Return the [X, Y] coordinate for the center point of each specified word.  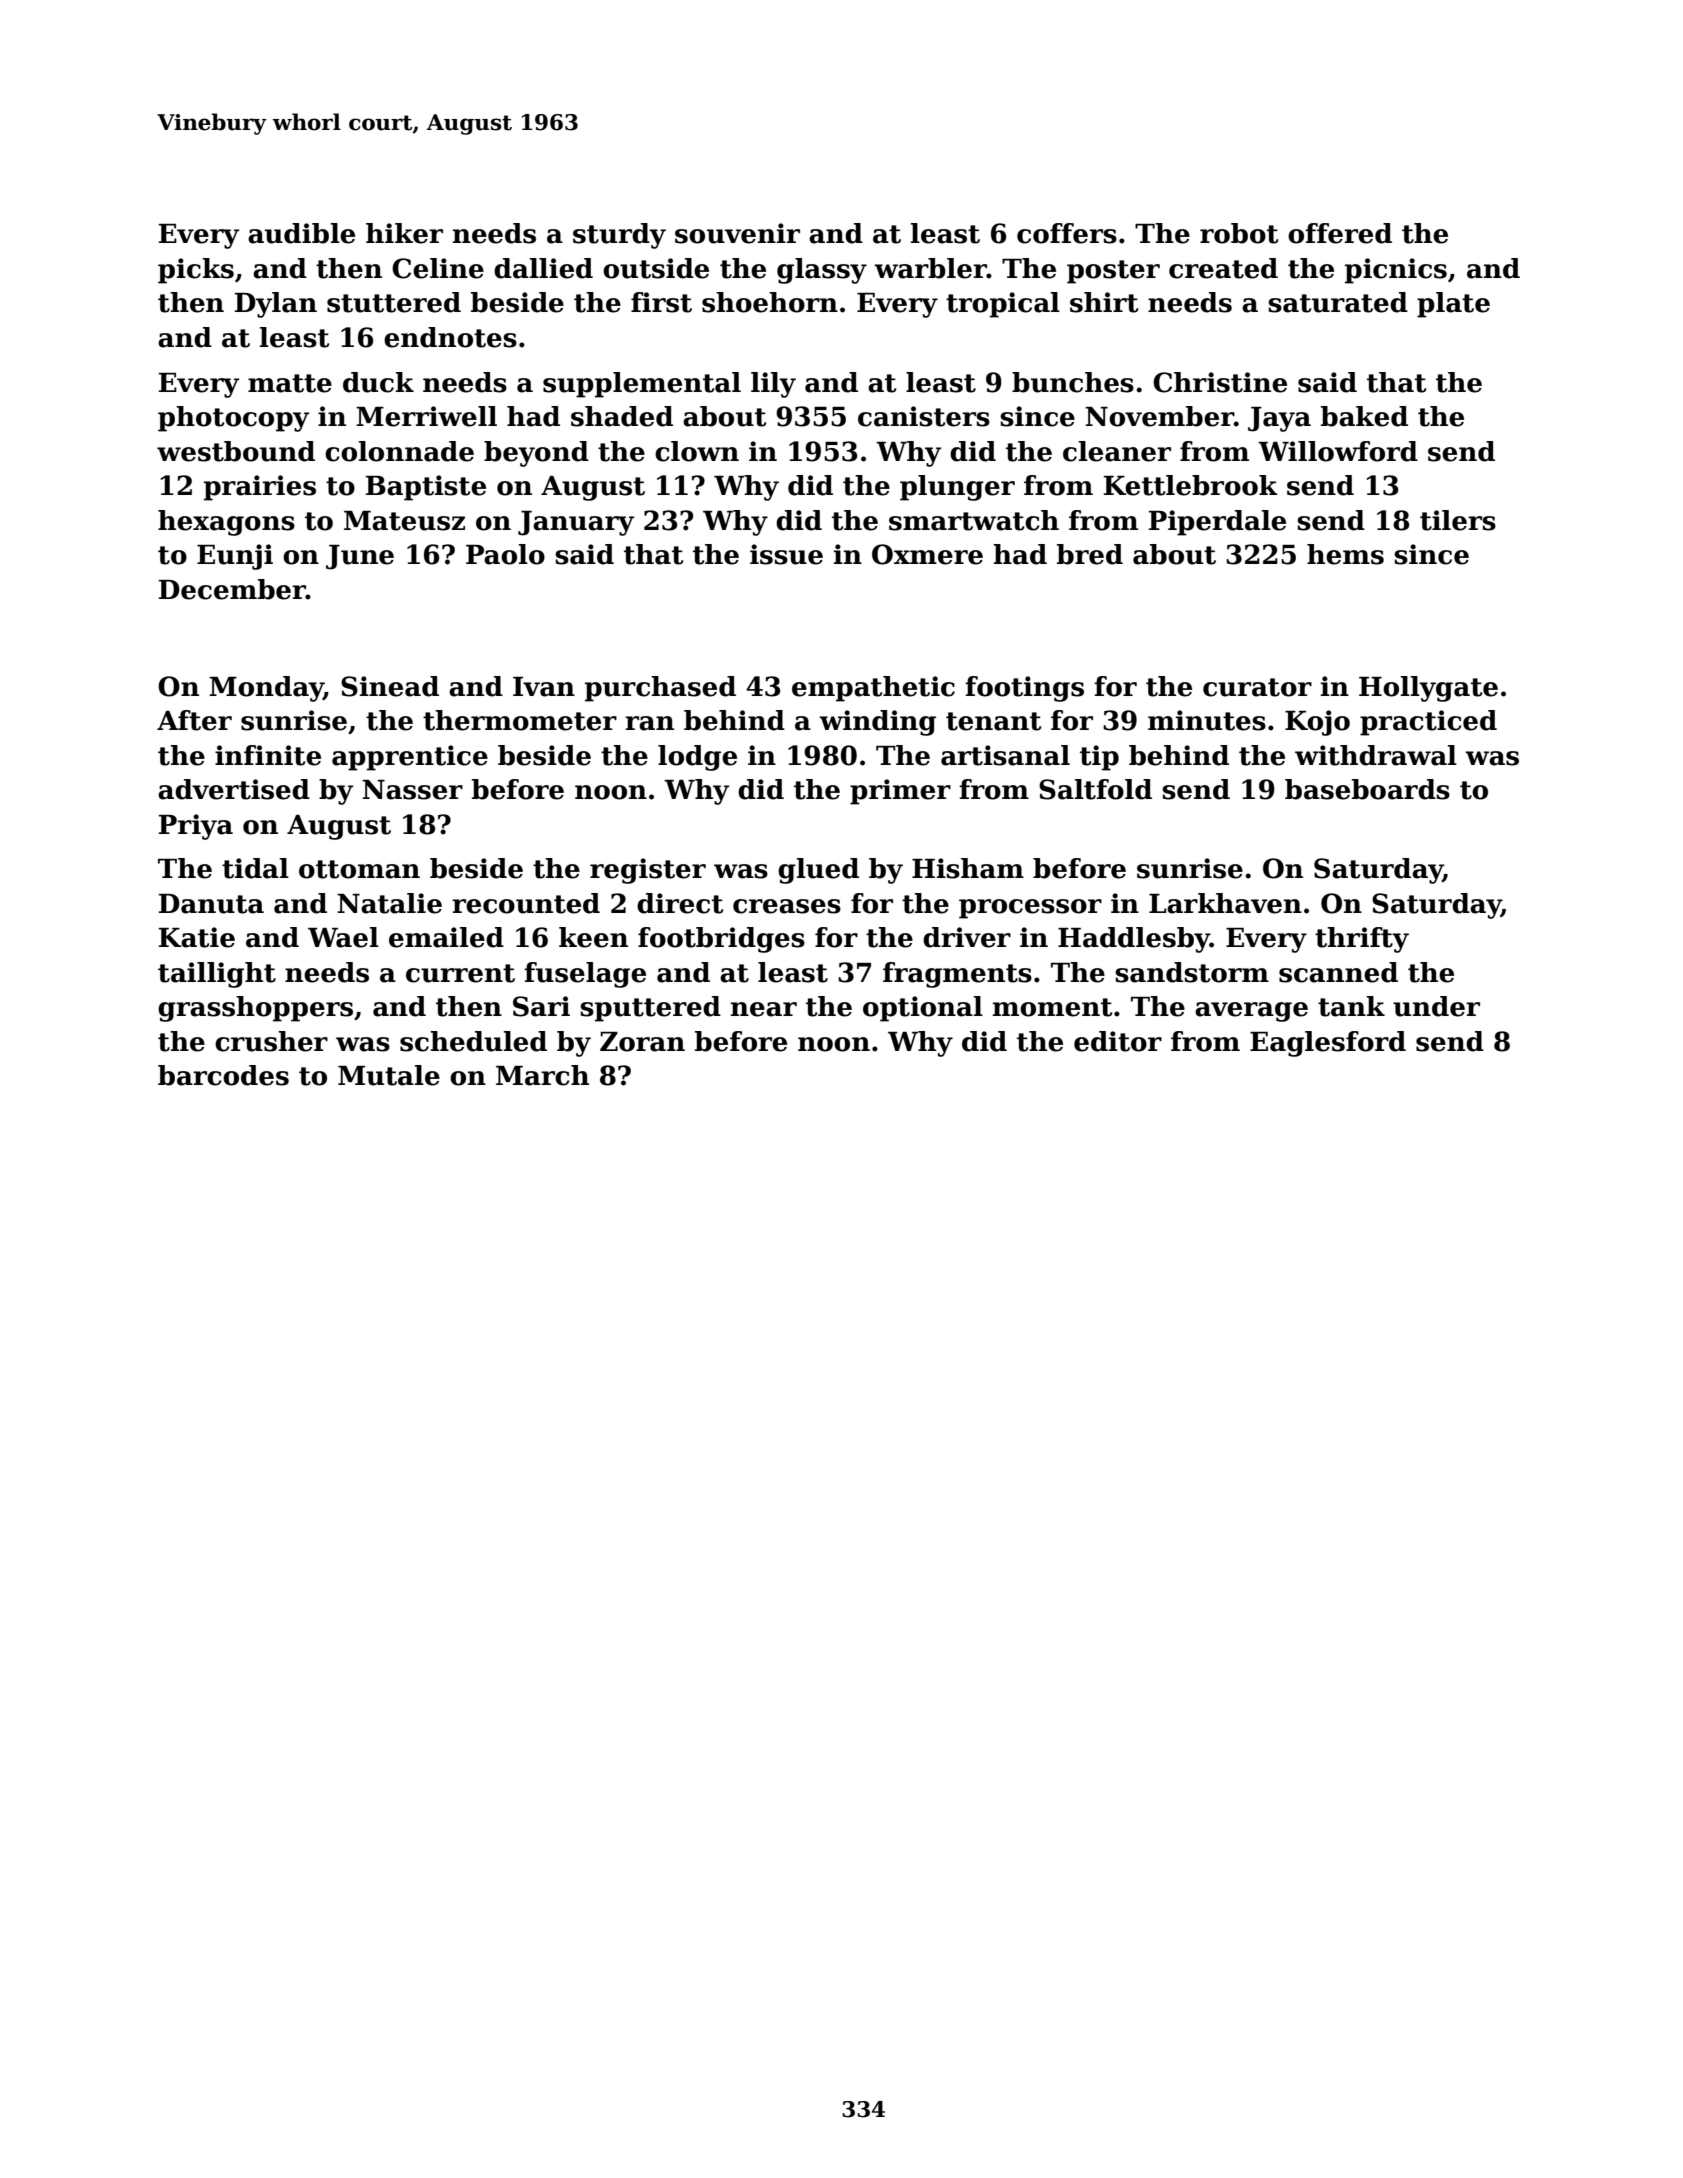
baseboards [1367, 789]
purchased [660, 689]
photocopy [233, 419]
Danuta [211, 904]
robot [1239, 233]
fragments [957, 975]
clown [697, 451]
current [460, 973]
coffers [1067, 233]
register [648, 871]
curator [1257, 687]
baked [1364, 416]
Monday [266, 689]
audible [301, 233]
